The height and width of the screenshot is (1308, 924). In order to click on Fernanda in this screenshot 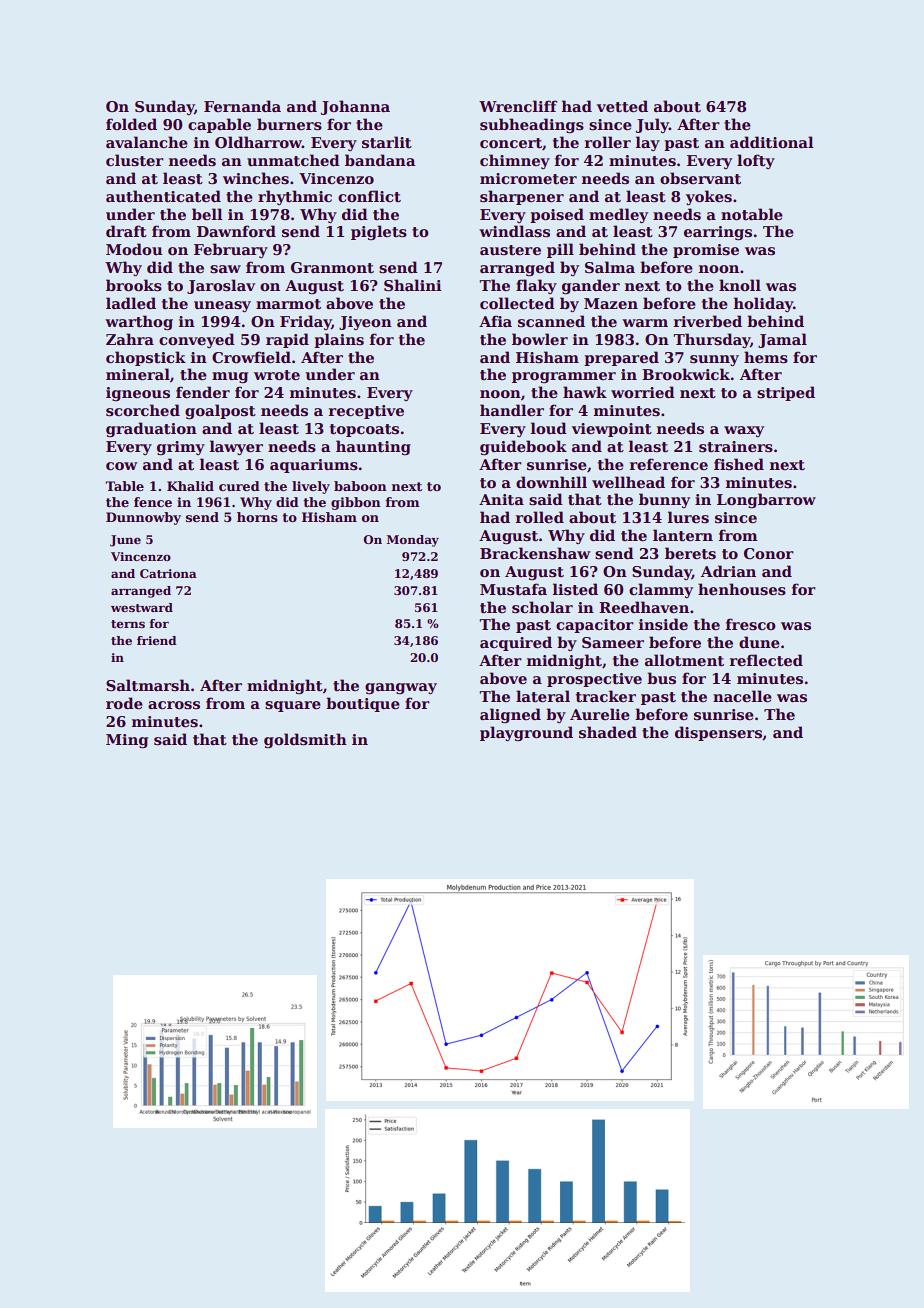, I will do `click(242, 106)`.
